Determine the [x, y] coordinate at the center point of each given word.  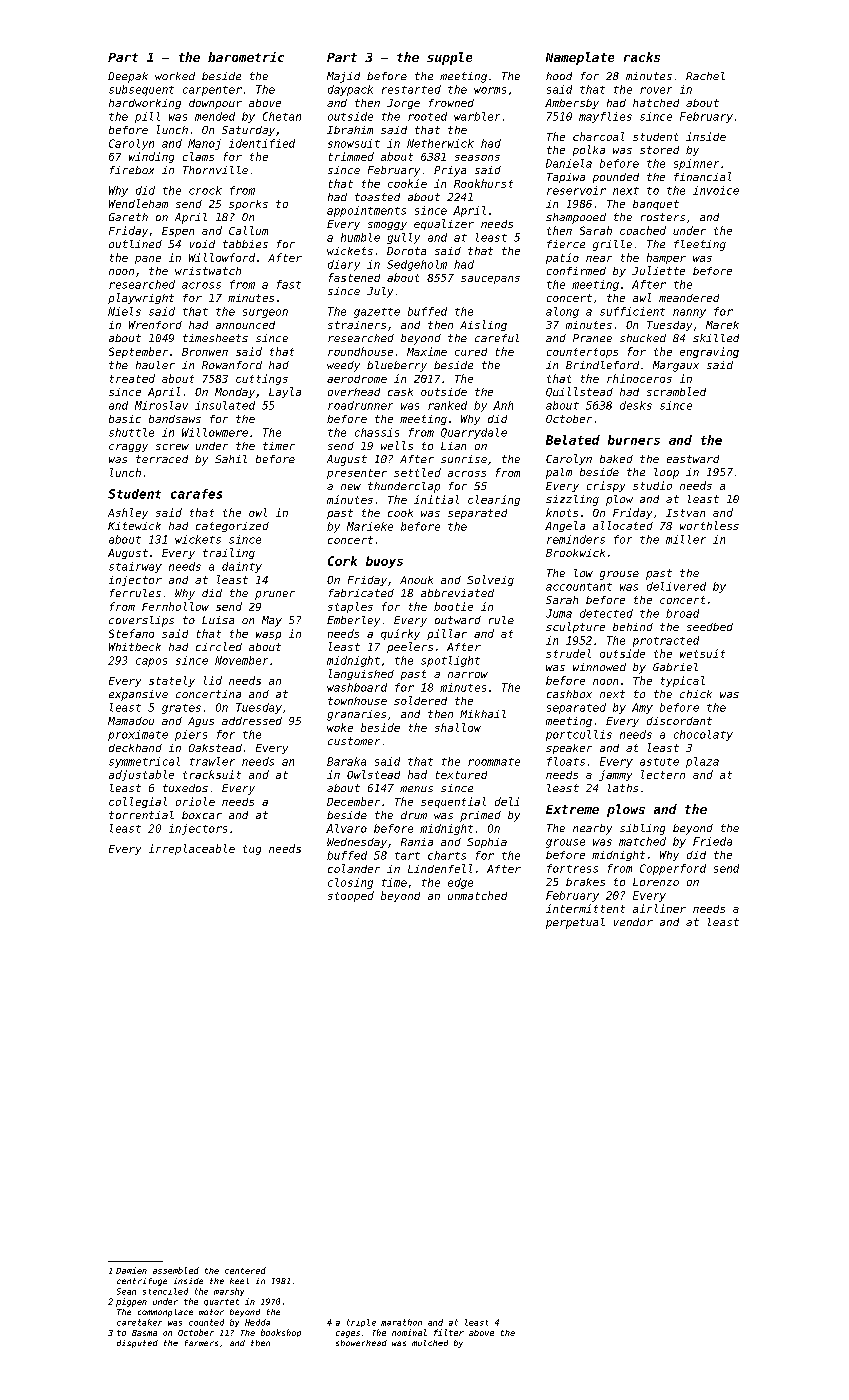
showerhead [361, 1343]
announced [245, 325]
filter [449, 1332]
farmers [201, 1343]
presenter [357, 474]
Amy [642, 708]
